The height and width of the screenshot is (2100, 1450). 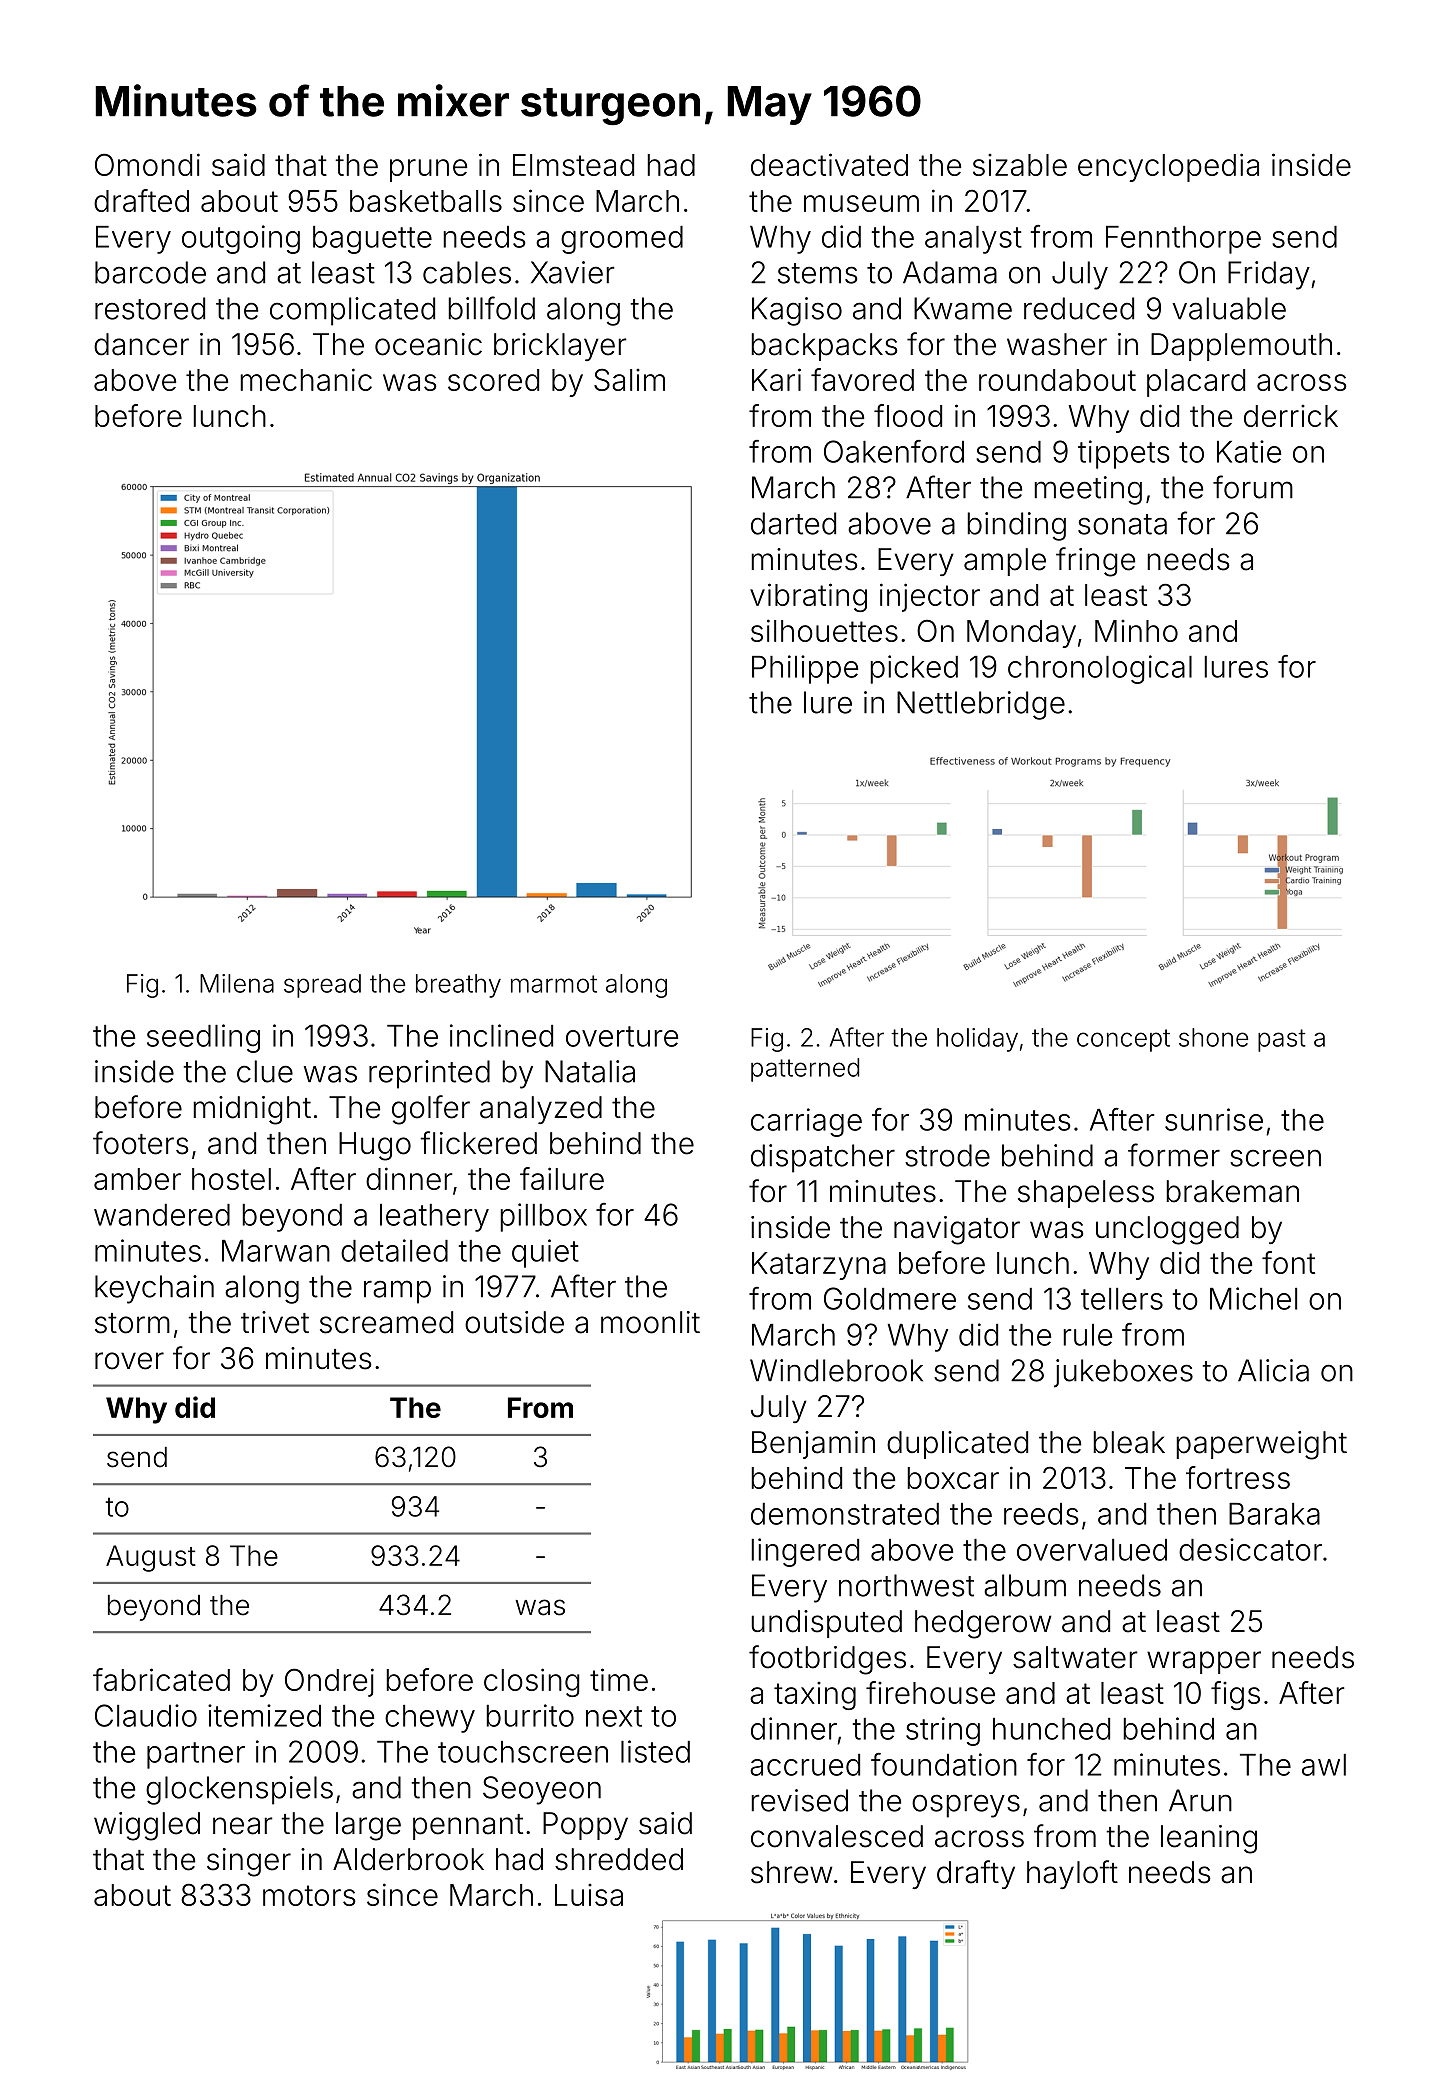 I want to click on next, so click(x=614, y=1716).
